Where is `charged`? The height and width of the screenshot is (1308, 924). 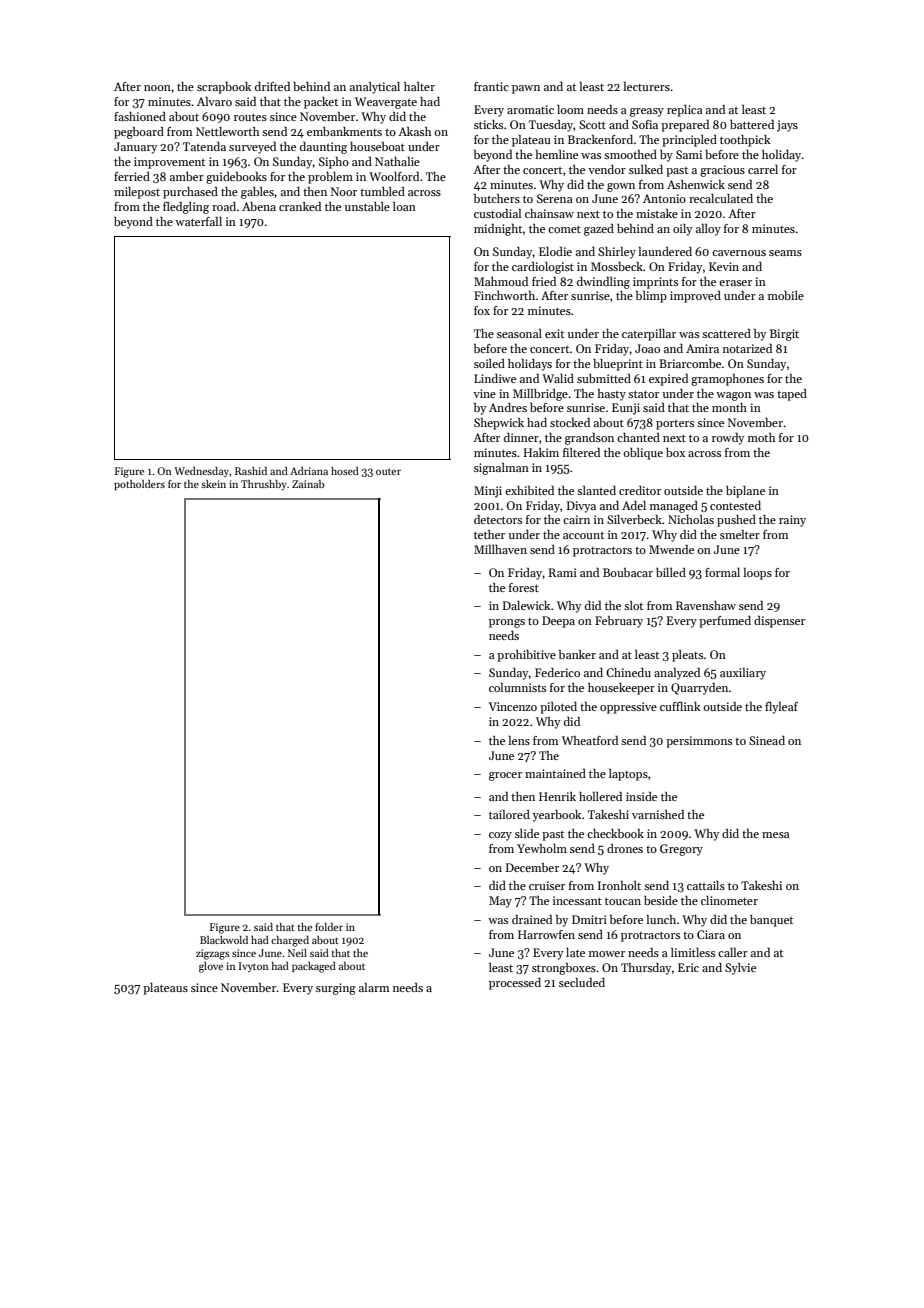 charged is located at coordinates (290, 941).
